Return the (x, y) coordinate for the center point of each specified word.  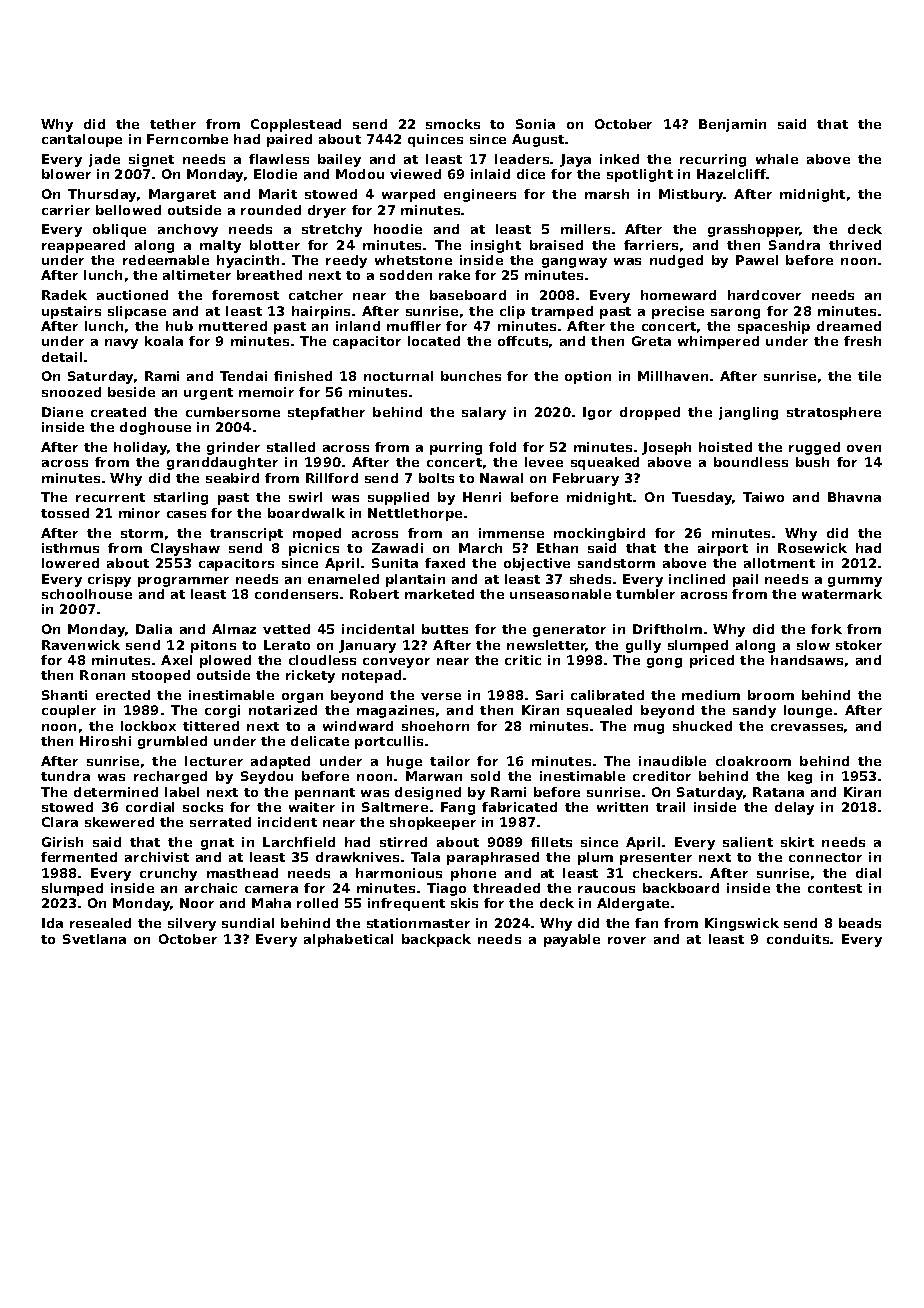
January (367, 646)
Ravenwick (81, 645)
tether (173, 124)
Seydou (267, 777)
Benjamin (732, 125)
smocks (453, 124)
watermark (842, 594)
